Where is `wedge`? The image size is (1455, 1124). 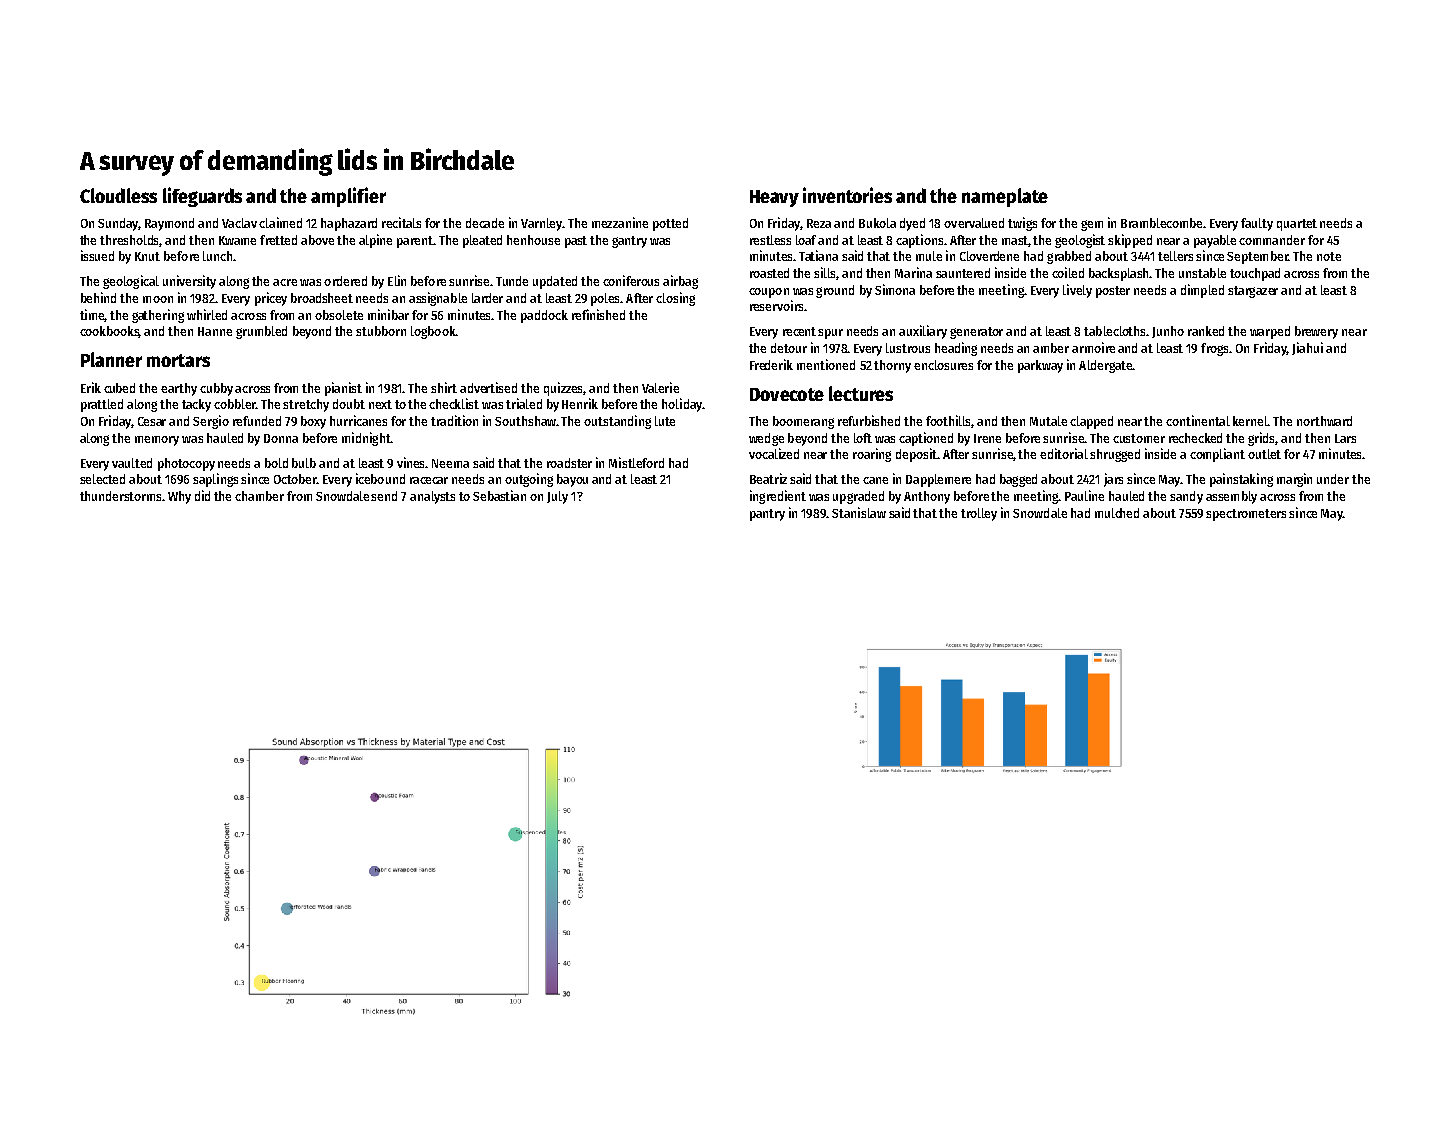
wedge is located at coordinates (766, 439).
